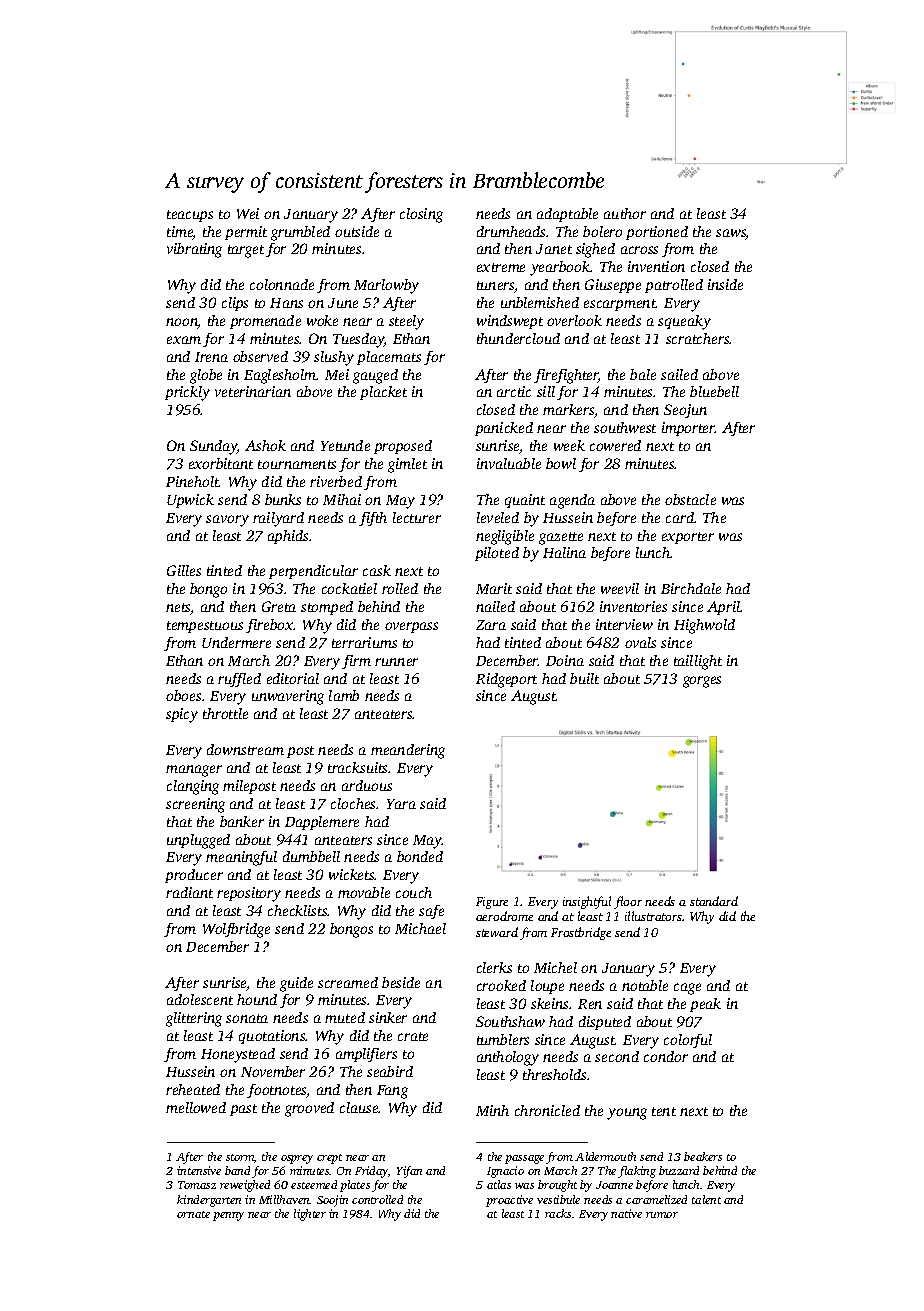  What do you see at coordinates (725, 284) in the screenshot?
I see `inside` at bounding box center [725, 284].
